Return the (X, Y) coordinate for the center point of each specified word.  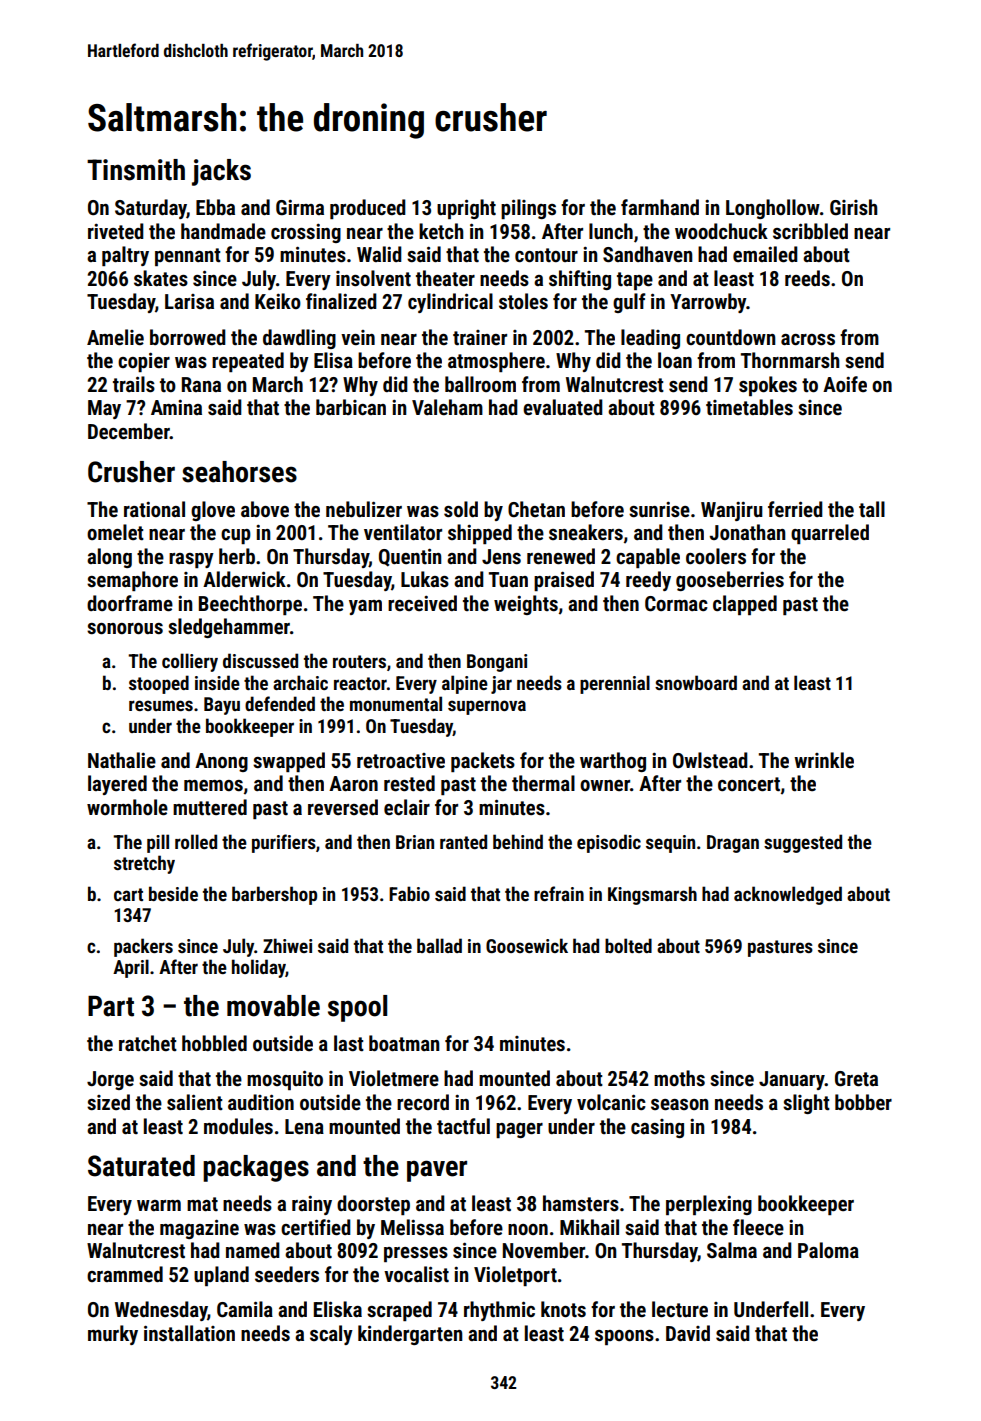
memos (213, 786)
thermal (543, 783)
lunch (611, 231)
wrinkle (824, 760)
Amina (176, 407)
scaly (331, 1335)
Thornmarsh (790, 360)
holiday (259, 968)
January (792, 1080)
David (688, 1333)
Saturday (151, 209)
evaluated (563, 407)
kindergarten (410, 1335)
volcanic (611, 1102)
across (808, 340)
